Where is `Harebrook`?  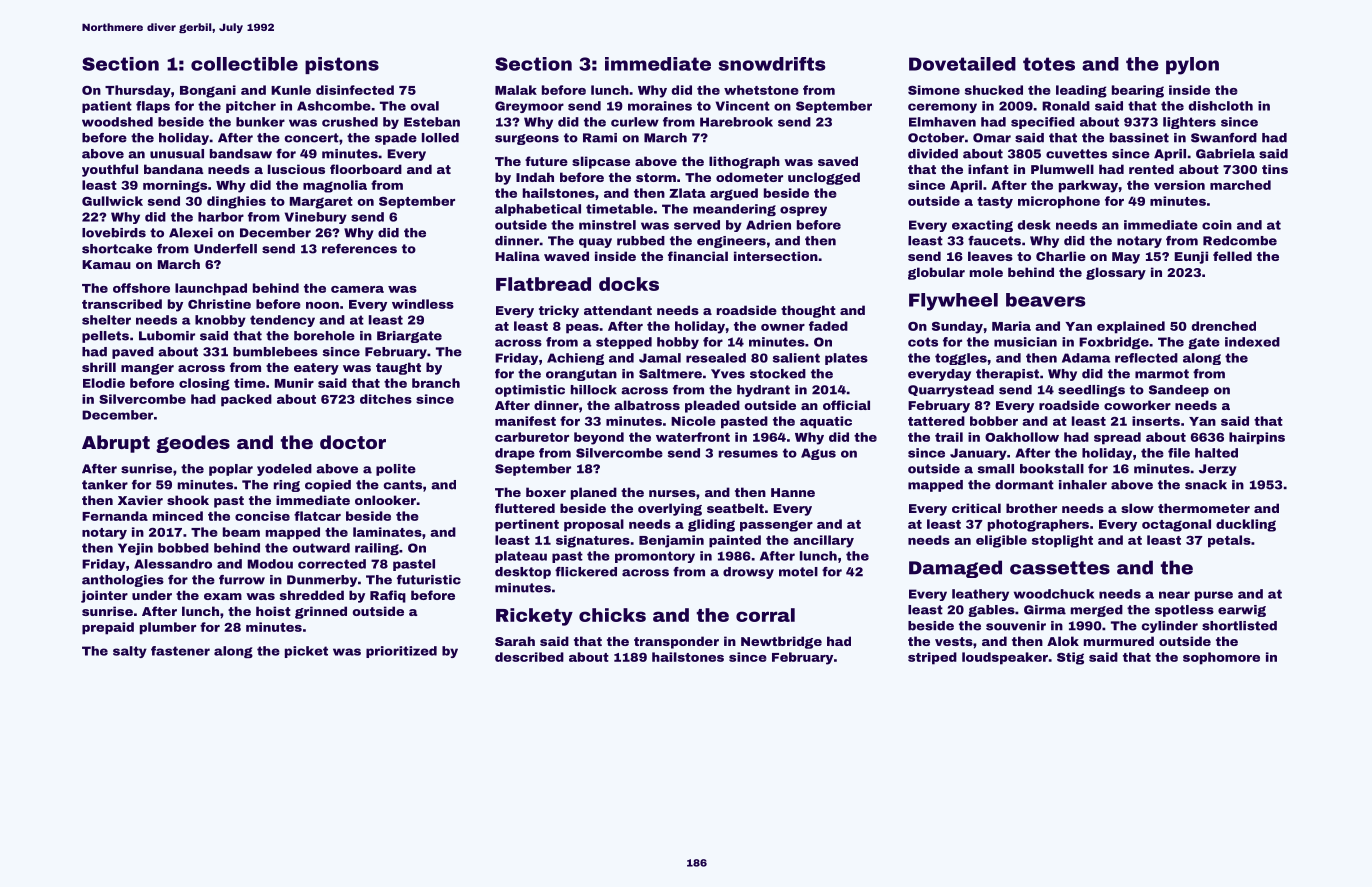
Harebrook is located at coordinates (736, 122).
